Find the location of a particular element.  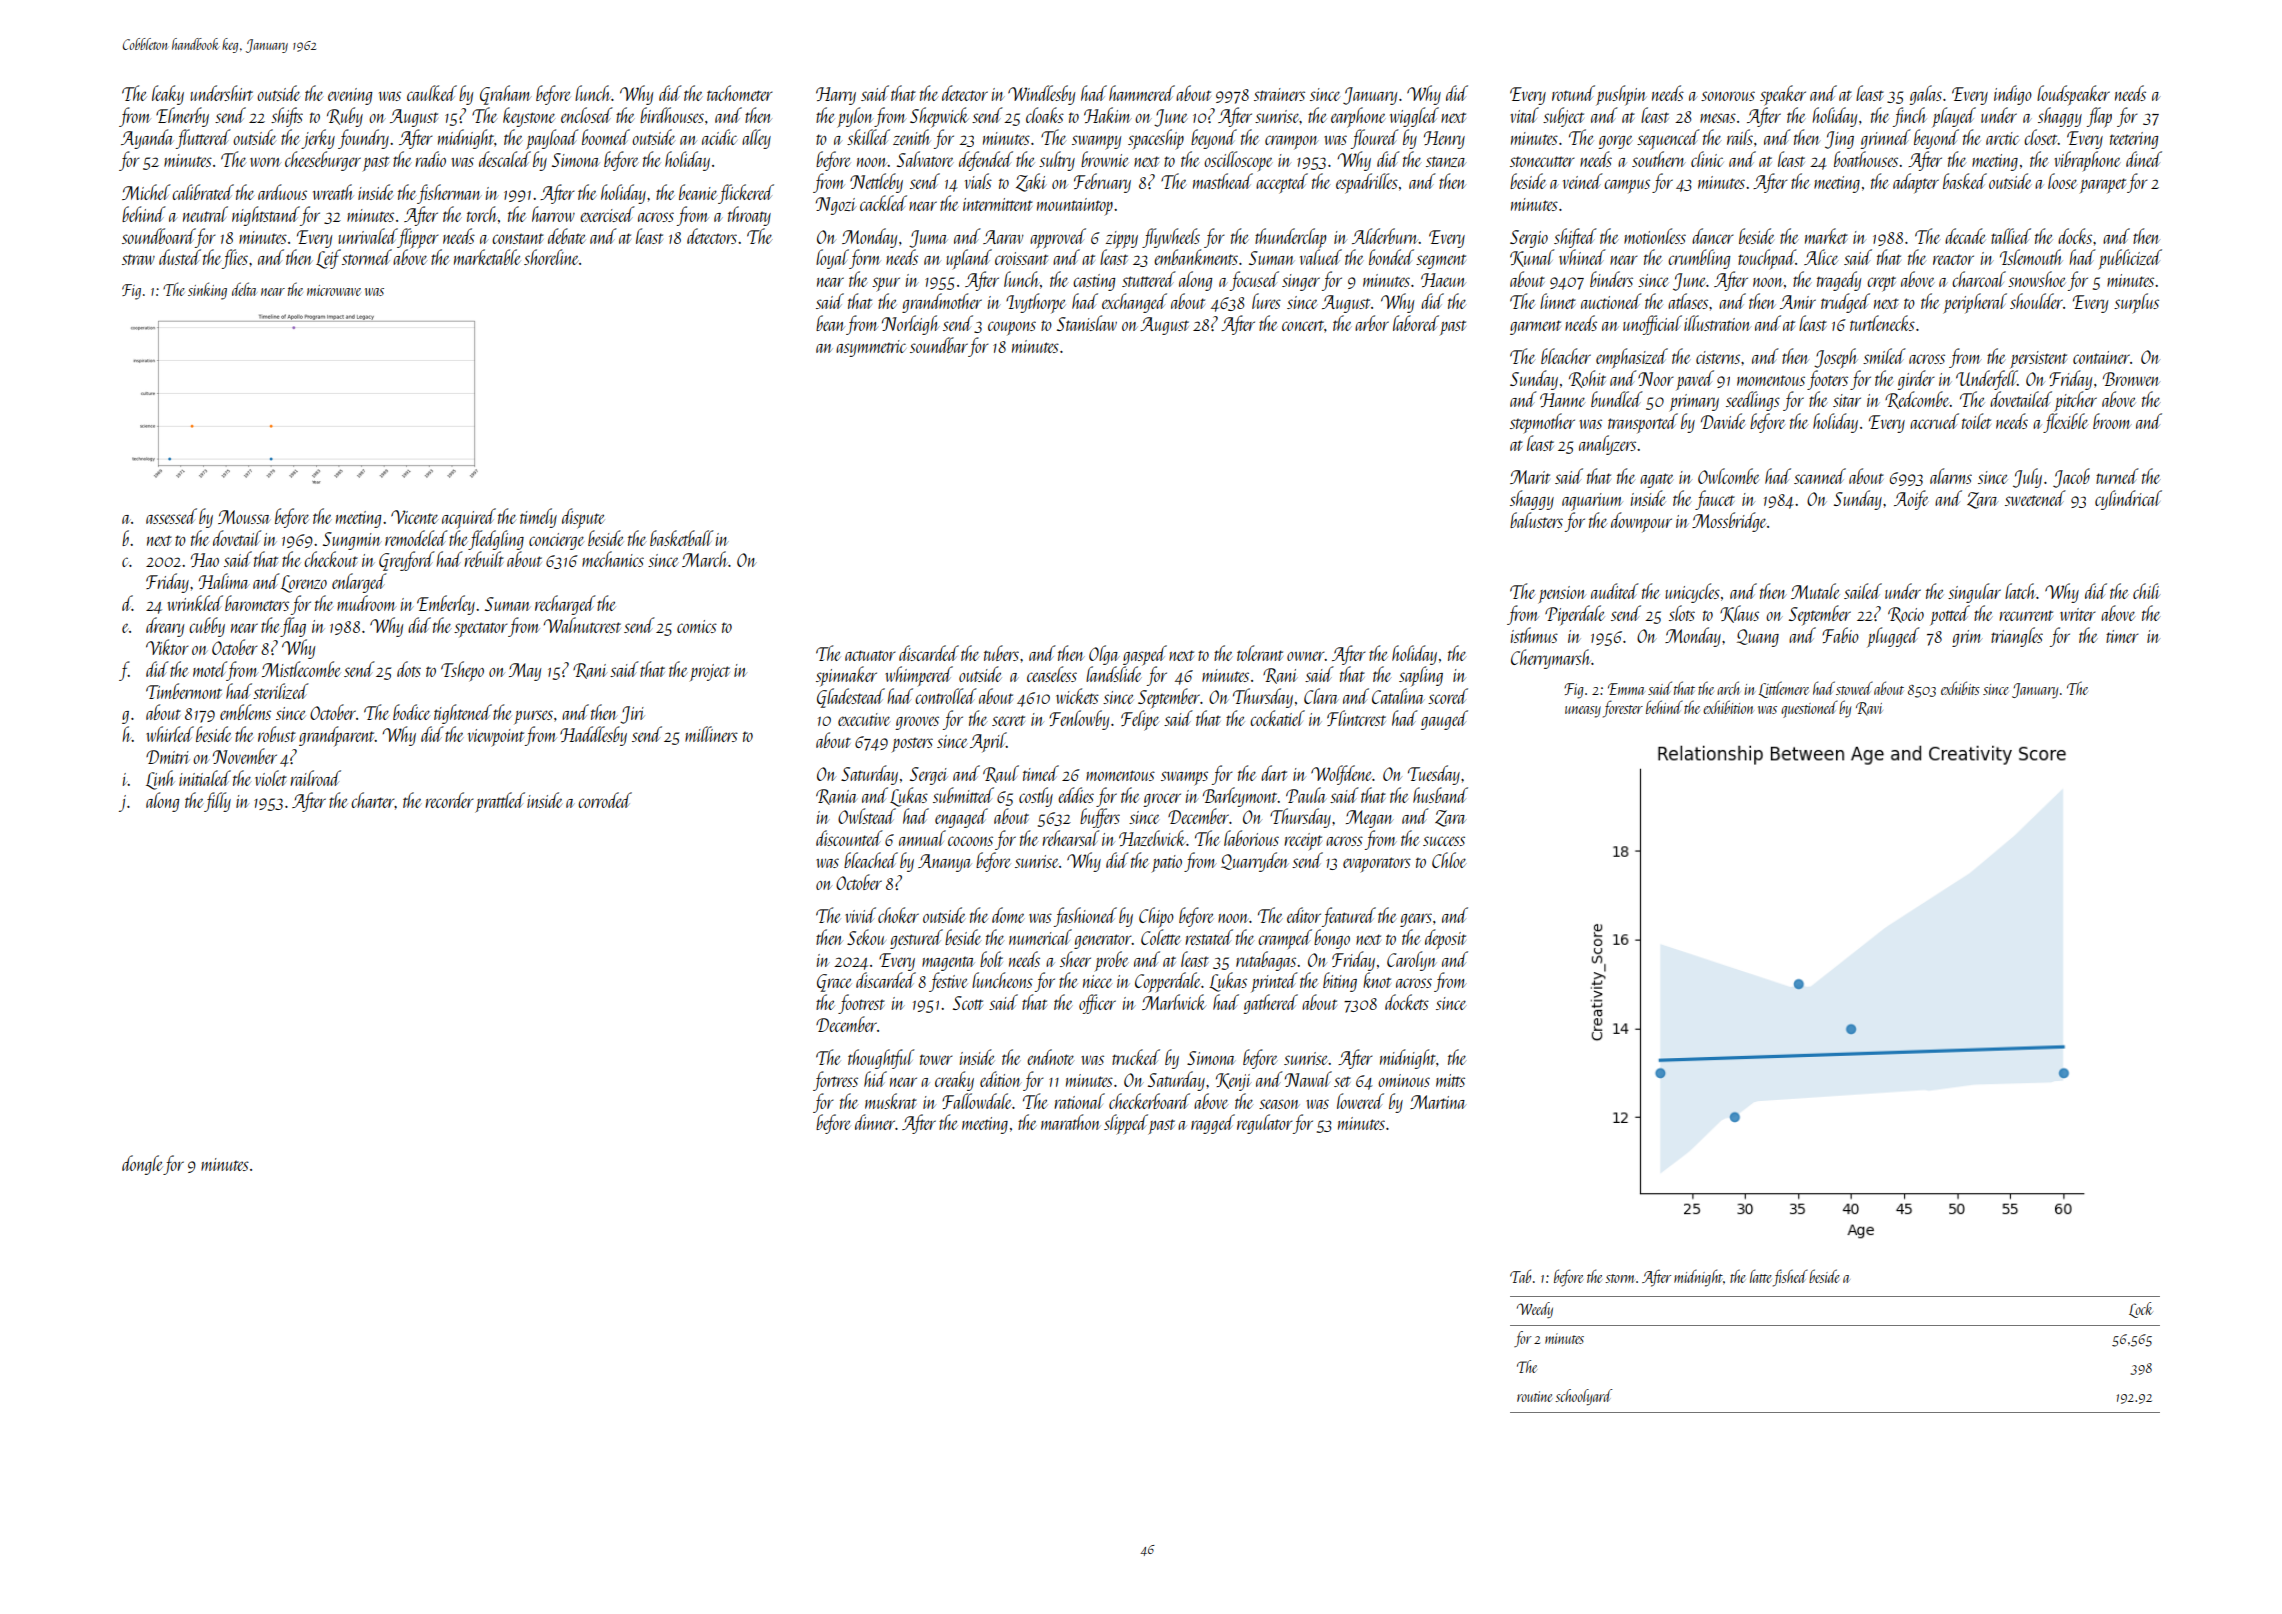

footrest is located at coordinates (861, 1004).
